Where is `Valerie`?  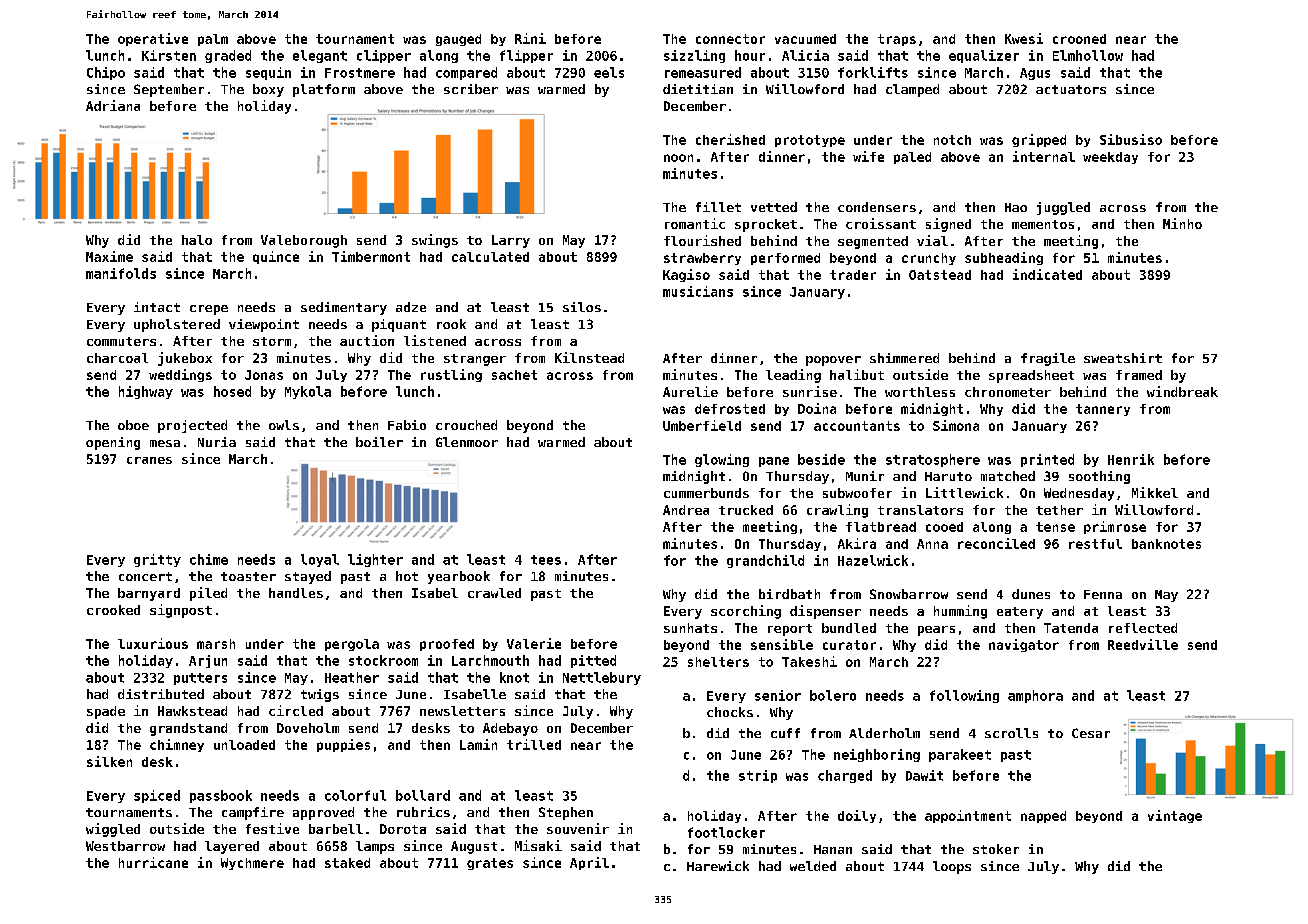
Valerie is located at coordinates (534, 643).
